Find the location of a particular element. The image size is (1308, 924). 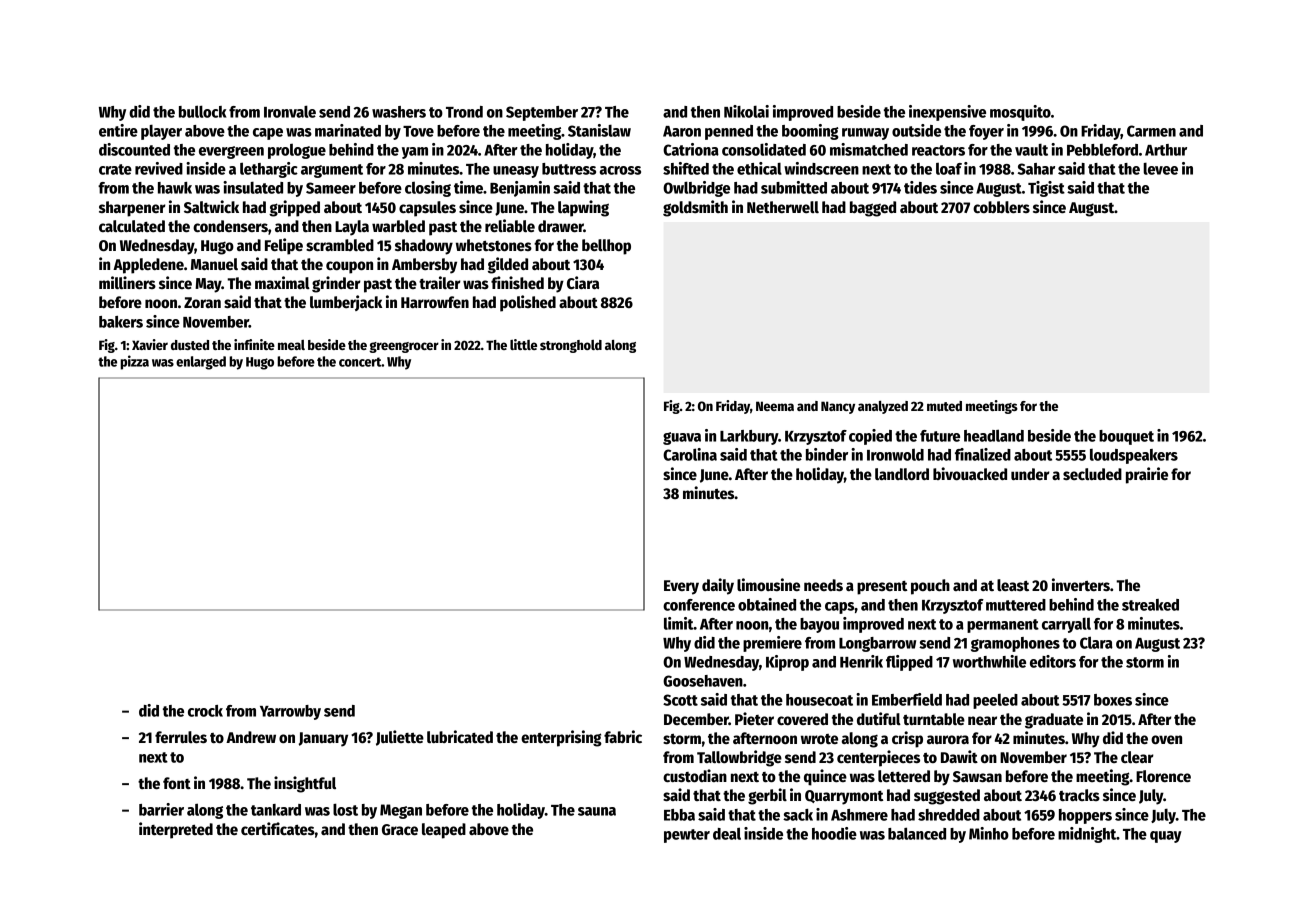

infinite is located at coordinates (254, 344).
